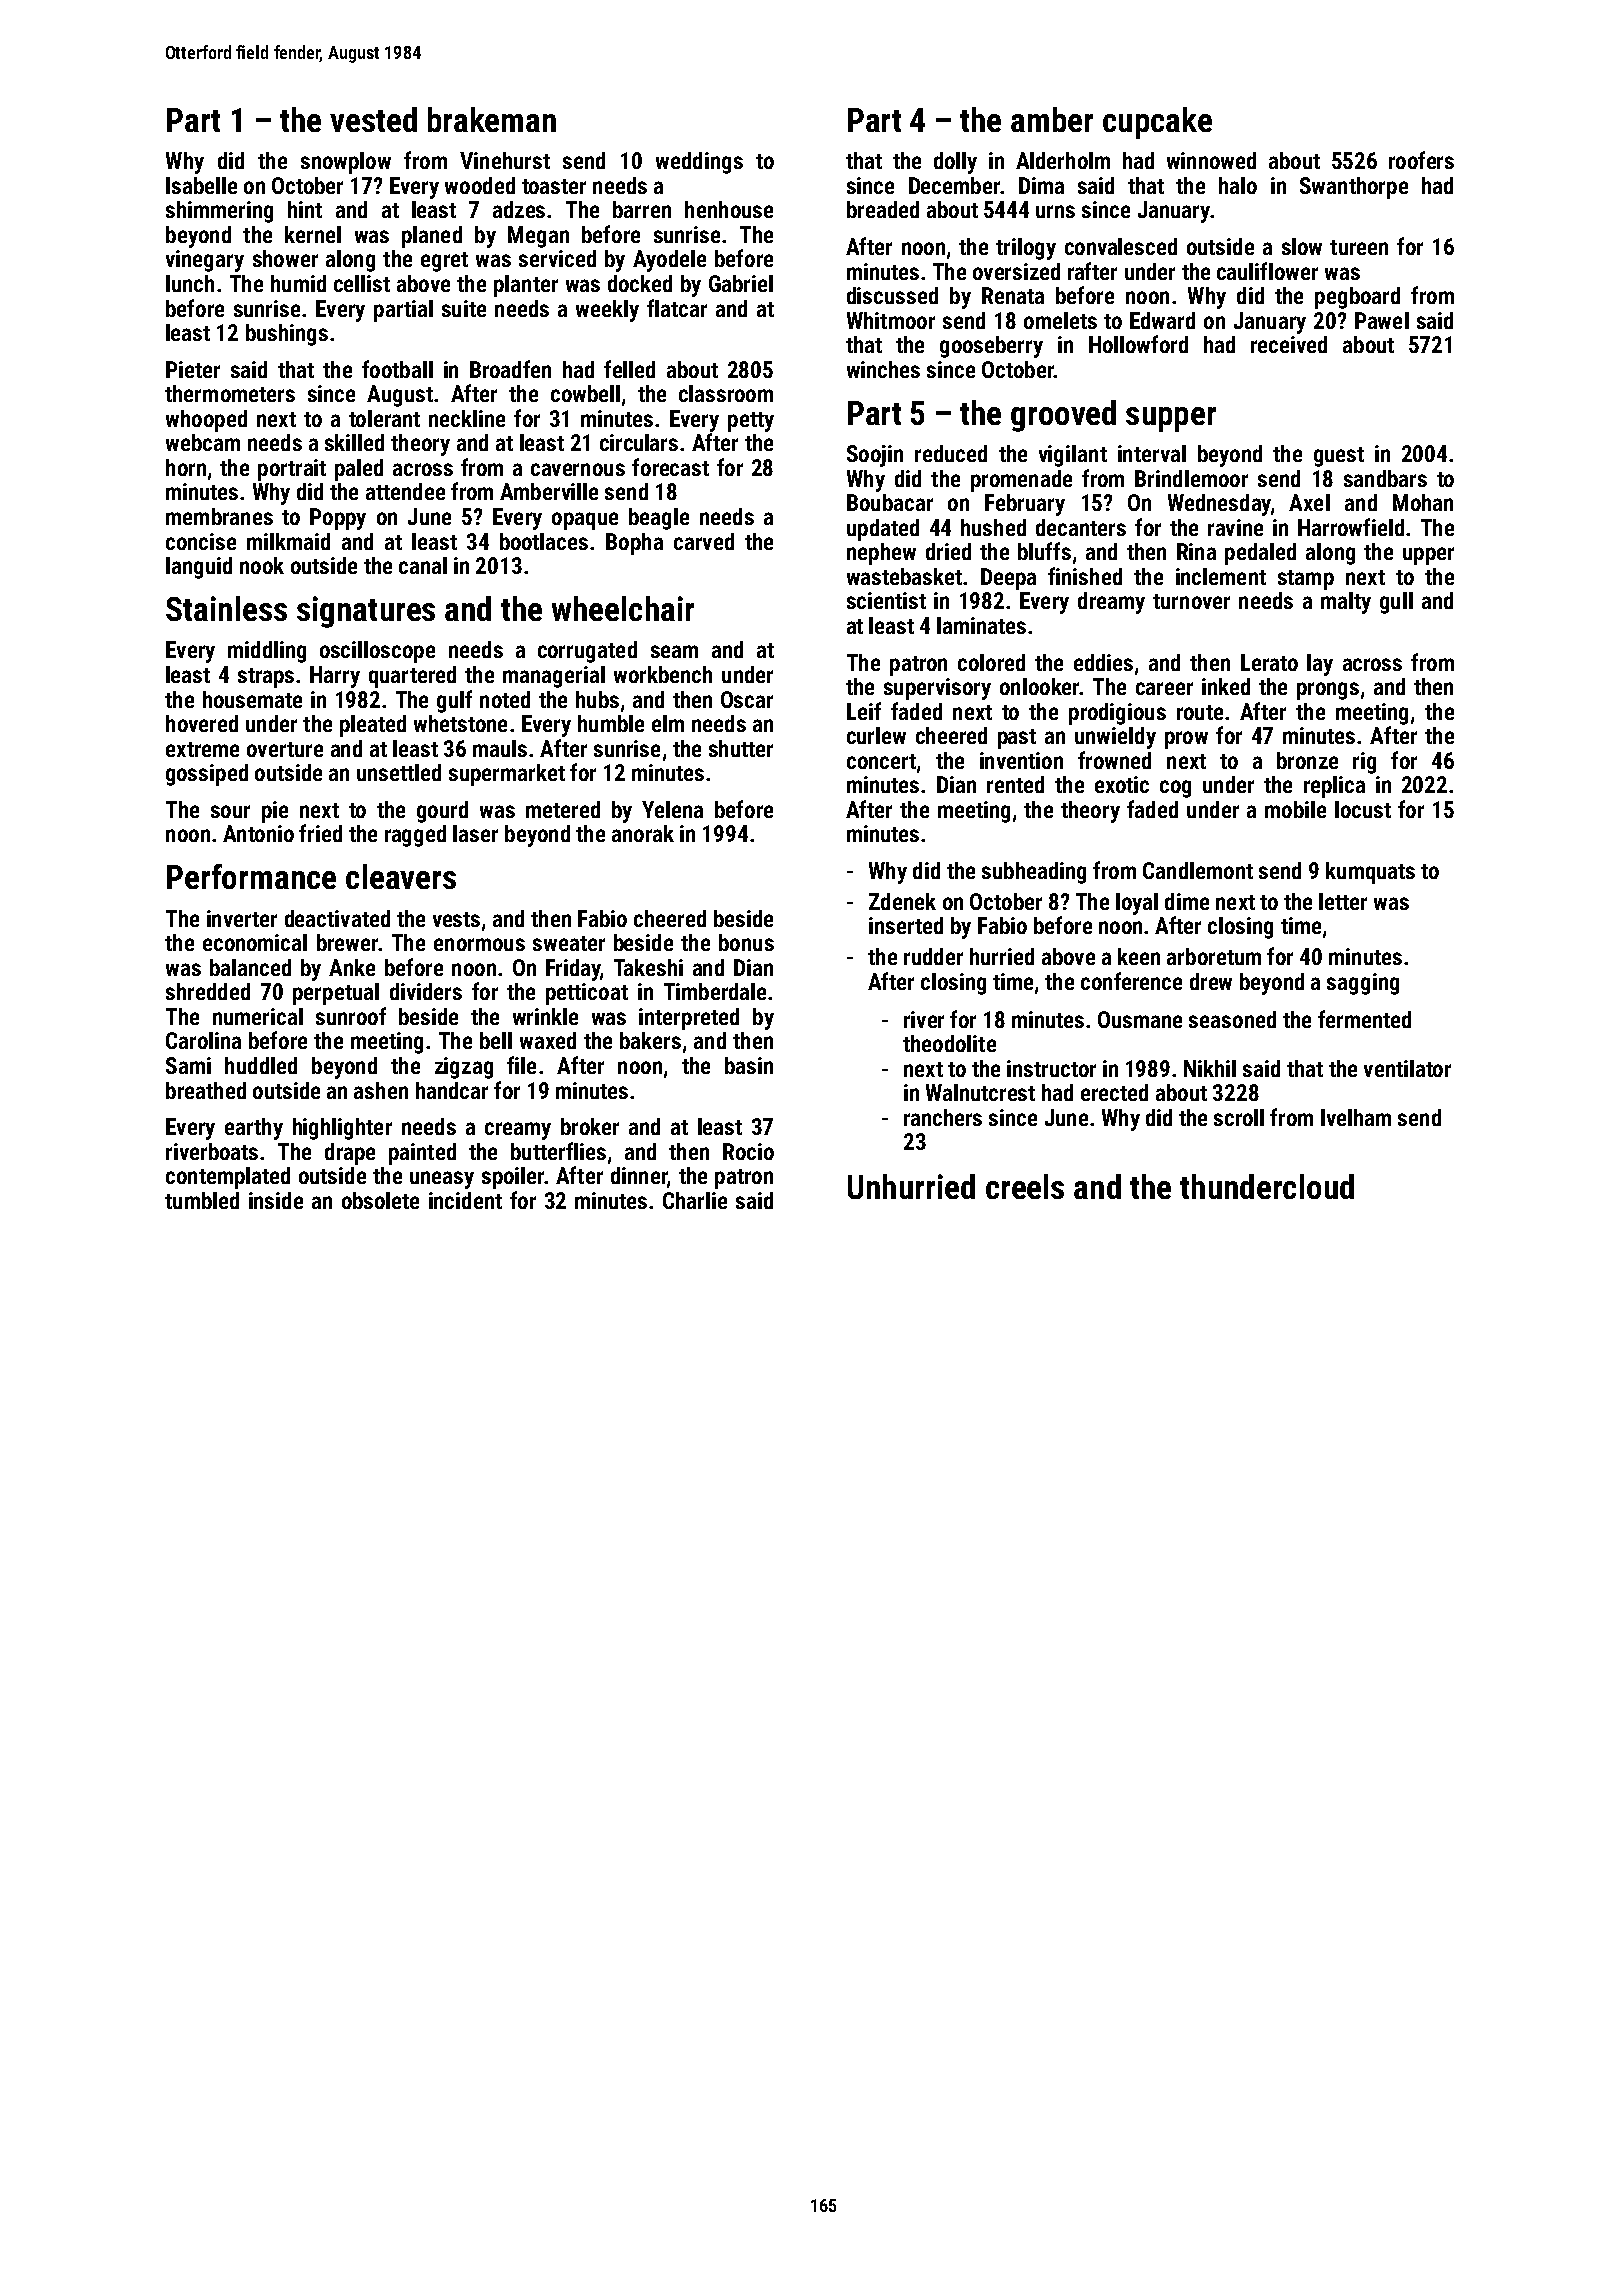 The image size is (1620, 2292). Describe the element at coordinates (902, 901) in the document. I see `Zdenek` at that location.
